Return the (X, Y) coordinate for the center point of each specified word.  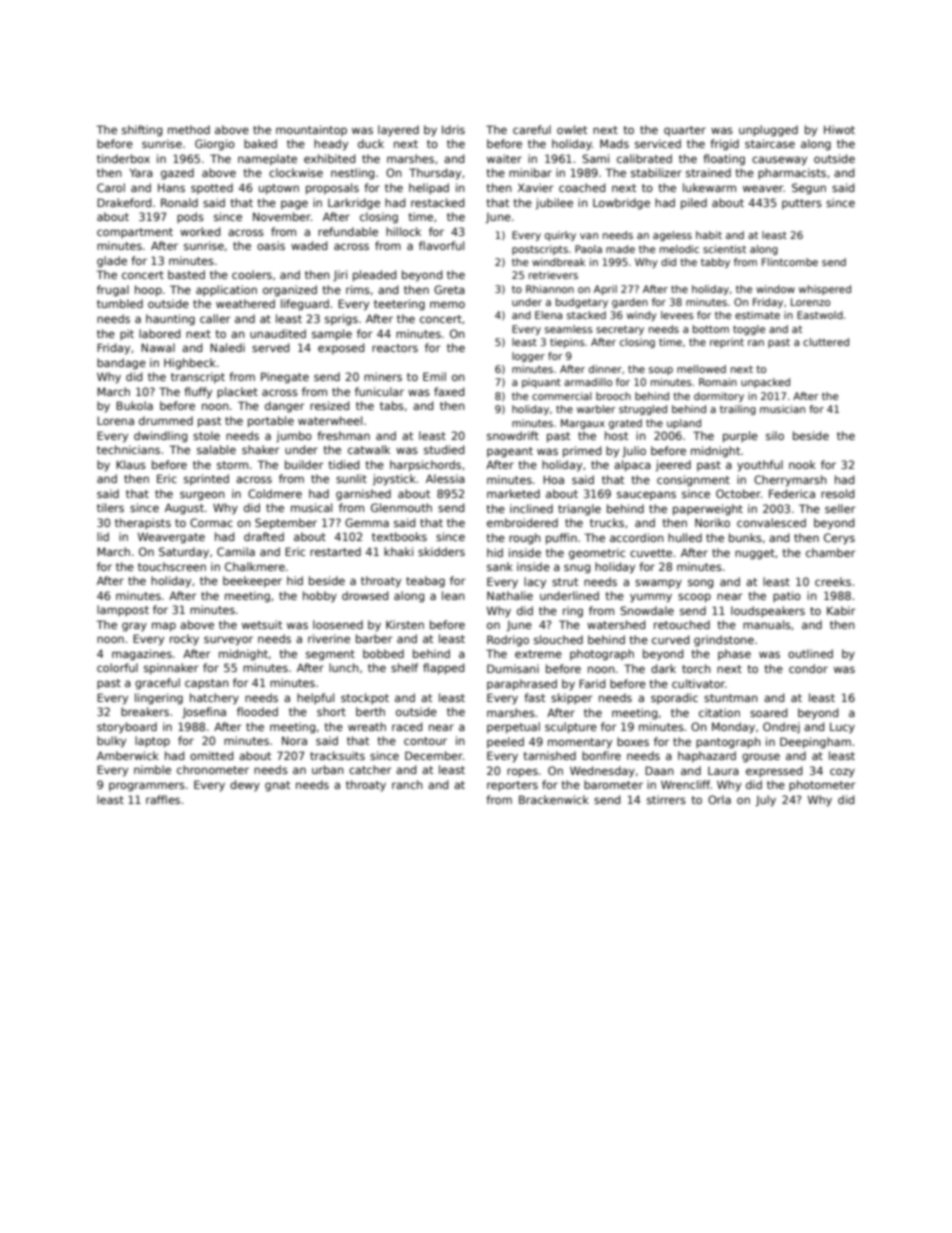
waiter (504, 158)
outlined (810, 653)
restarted (335, 551)
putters (802, 204)
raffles (163, 799)
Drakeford (124, 202)
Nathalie (510, 595)
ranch (407, 784)
